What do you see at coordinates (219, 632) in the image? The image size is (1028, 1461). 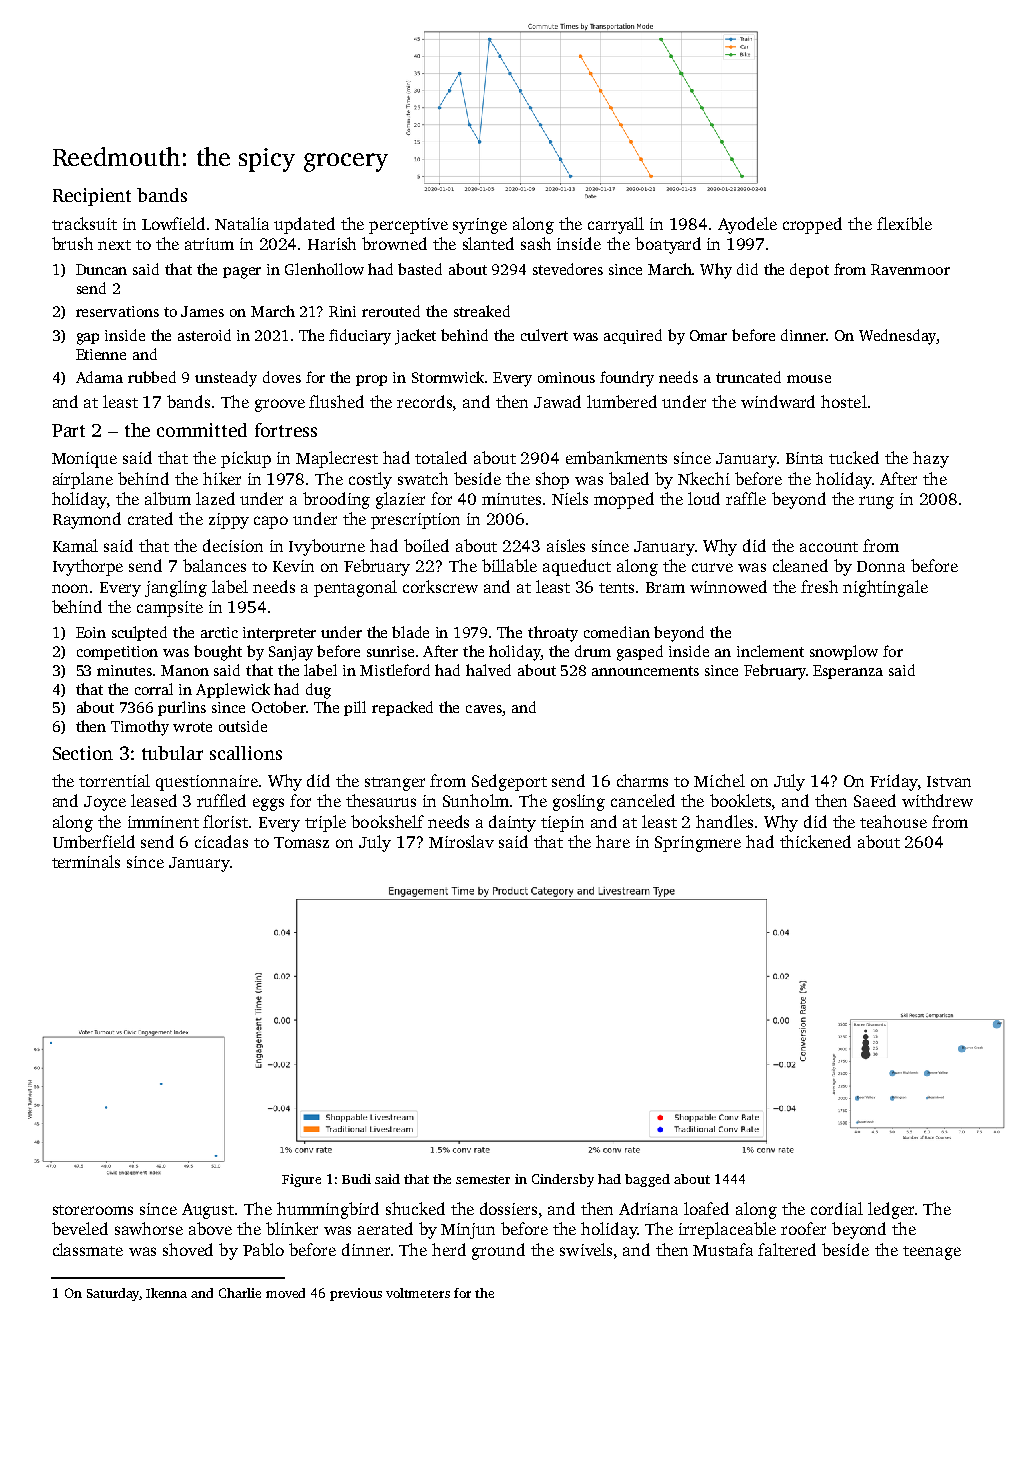 I see `arctic` at bounding box center [219, 632].
